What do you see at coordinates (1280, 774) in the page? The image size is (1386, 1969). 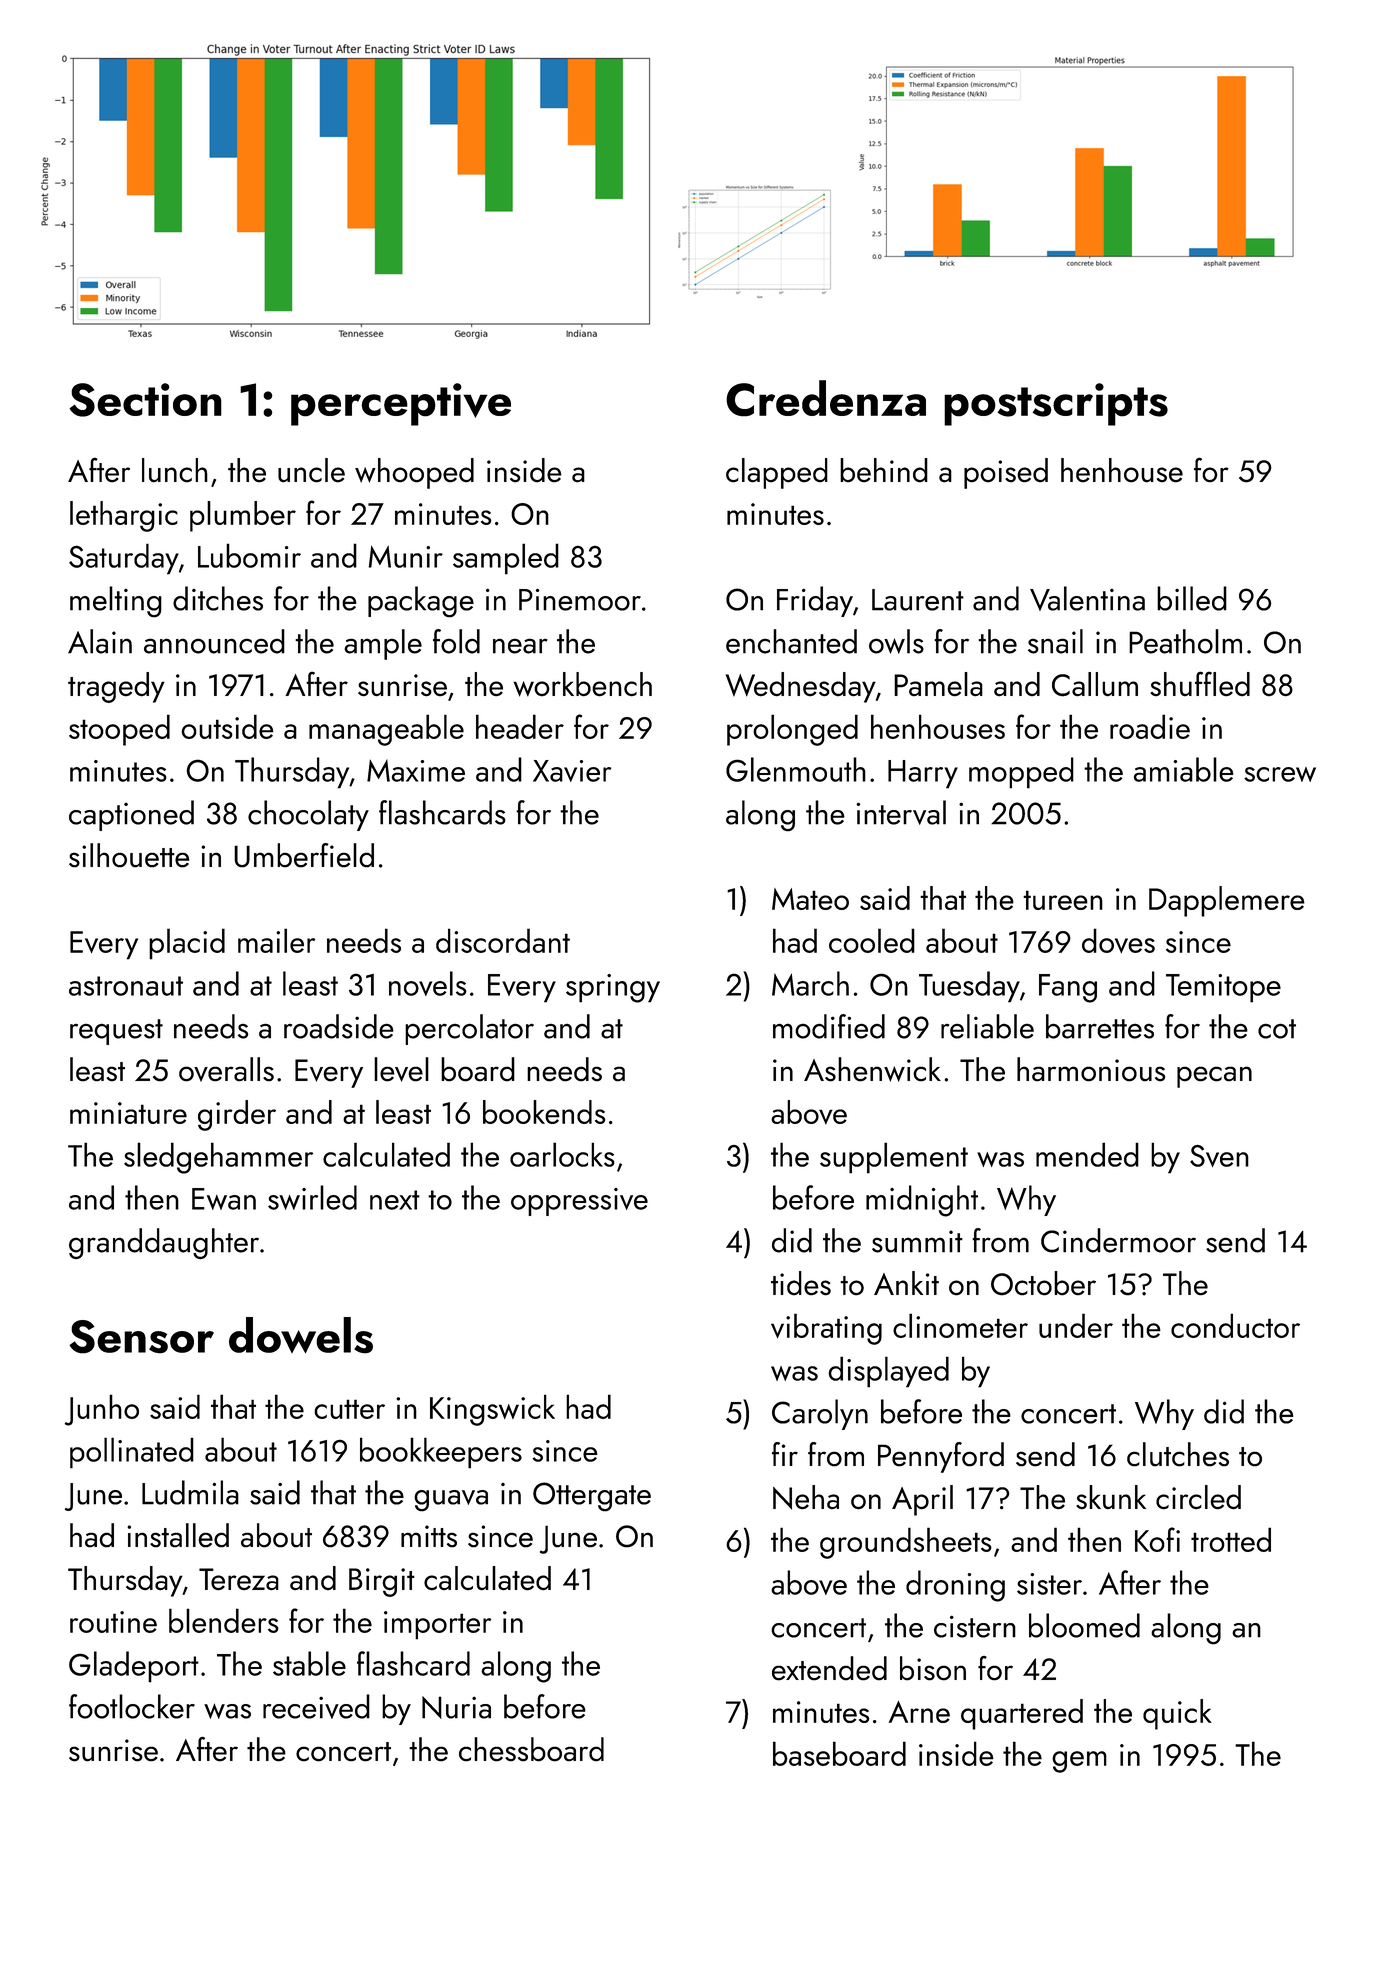 I see `screw` at bounding box center [1280, 774].
